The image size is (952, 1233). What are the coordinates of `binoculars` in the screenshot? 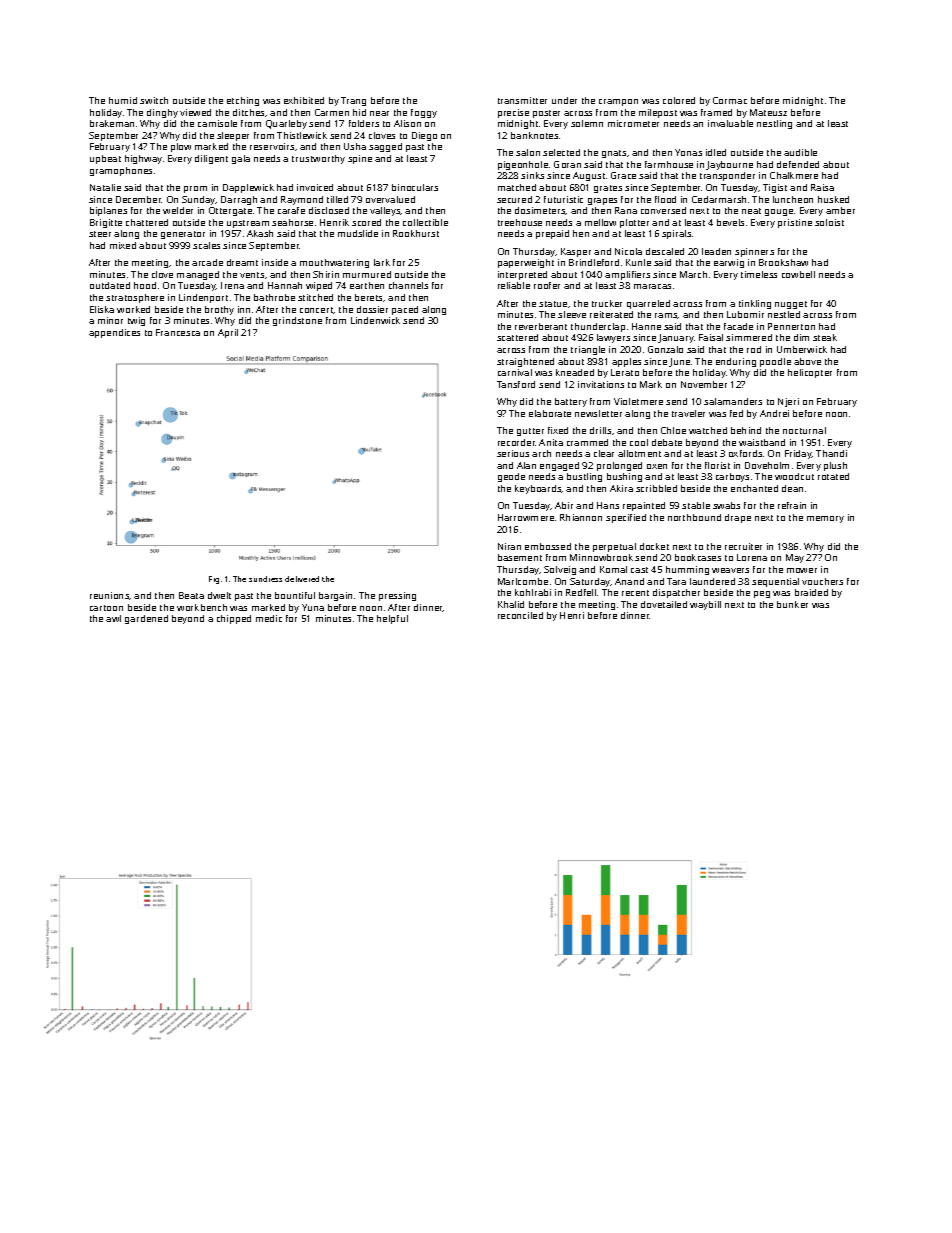 It's located at (415, 187).
